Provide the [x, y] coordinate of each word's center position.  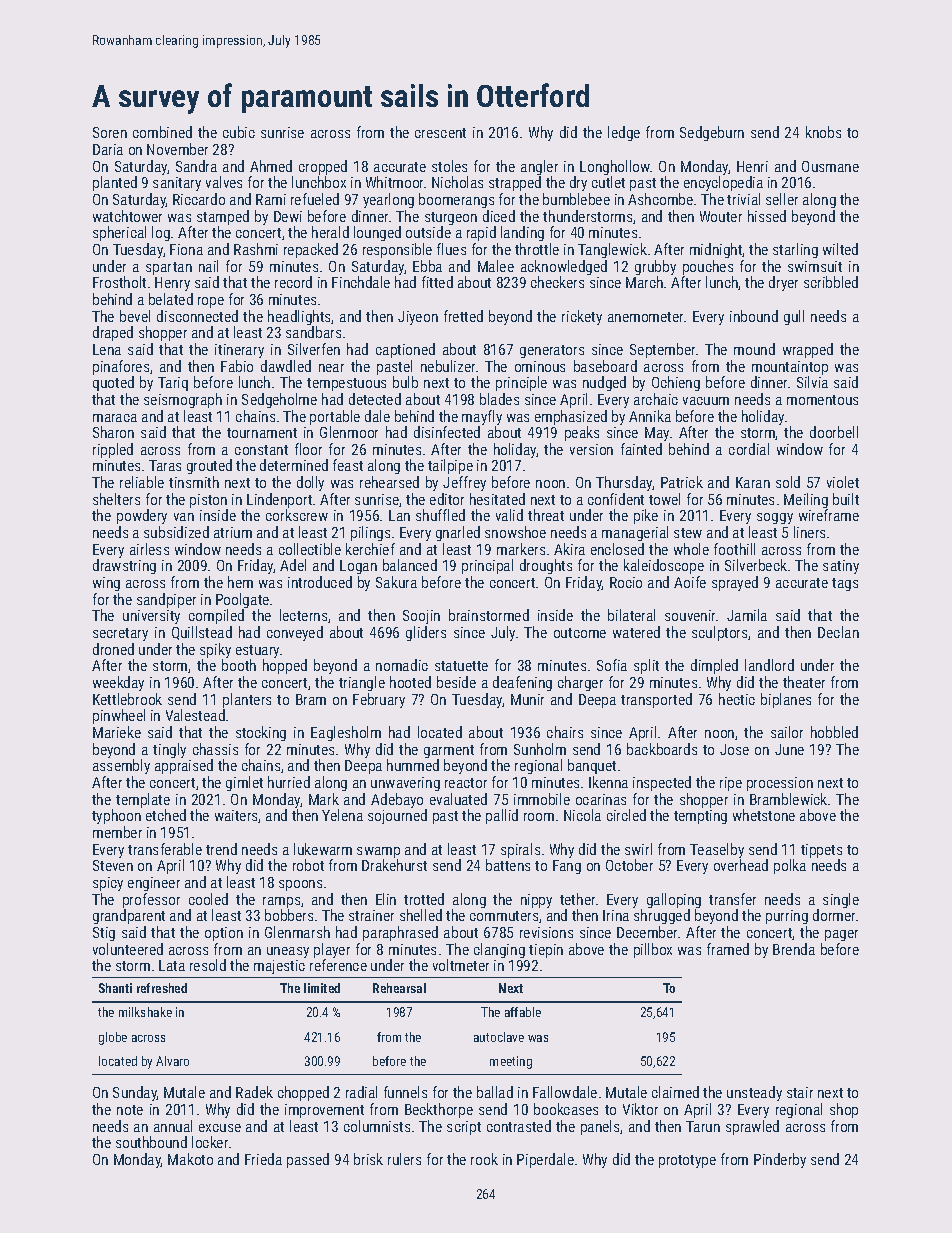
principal [487, 566]
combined [162, 132]
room [539, 817]
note [130, 1110]
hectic [737, 699]
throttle [537, 249]
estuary [257, 651]
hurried [289, 782]
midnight [716, 250]
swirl [638, 849]
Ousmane [830, 166]
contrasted [519, 1126]
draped [113, 333]
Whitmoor [395, 182]
